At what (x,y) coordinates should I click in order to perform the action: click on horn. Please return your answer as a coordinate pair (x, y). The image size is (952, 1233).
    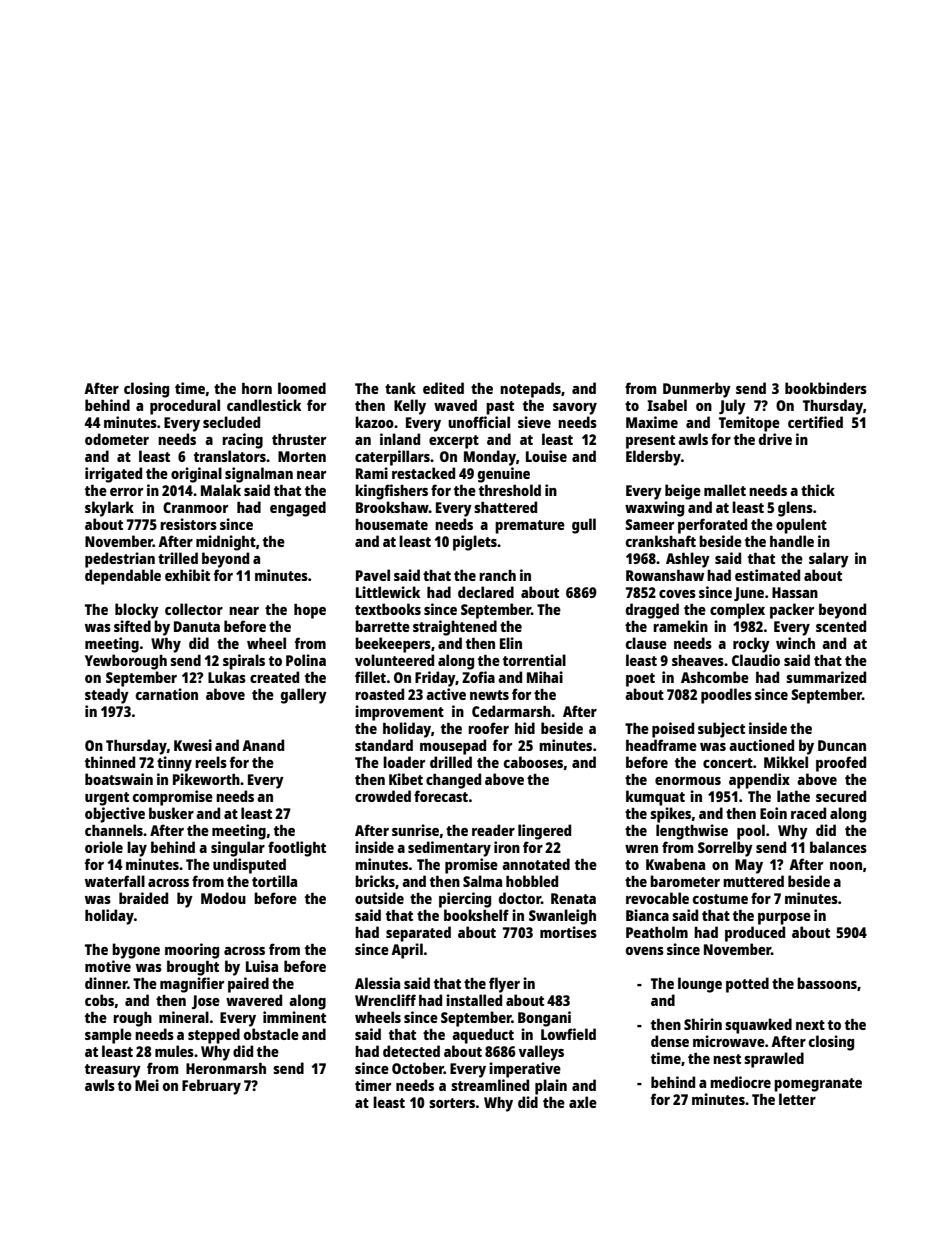
    Looking at the image, I should click on (257, 388).
